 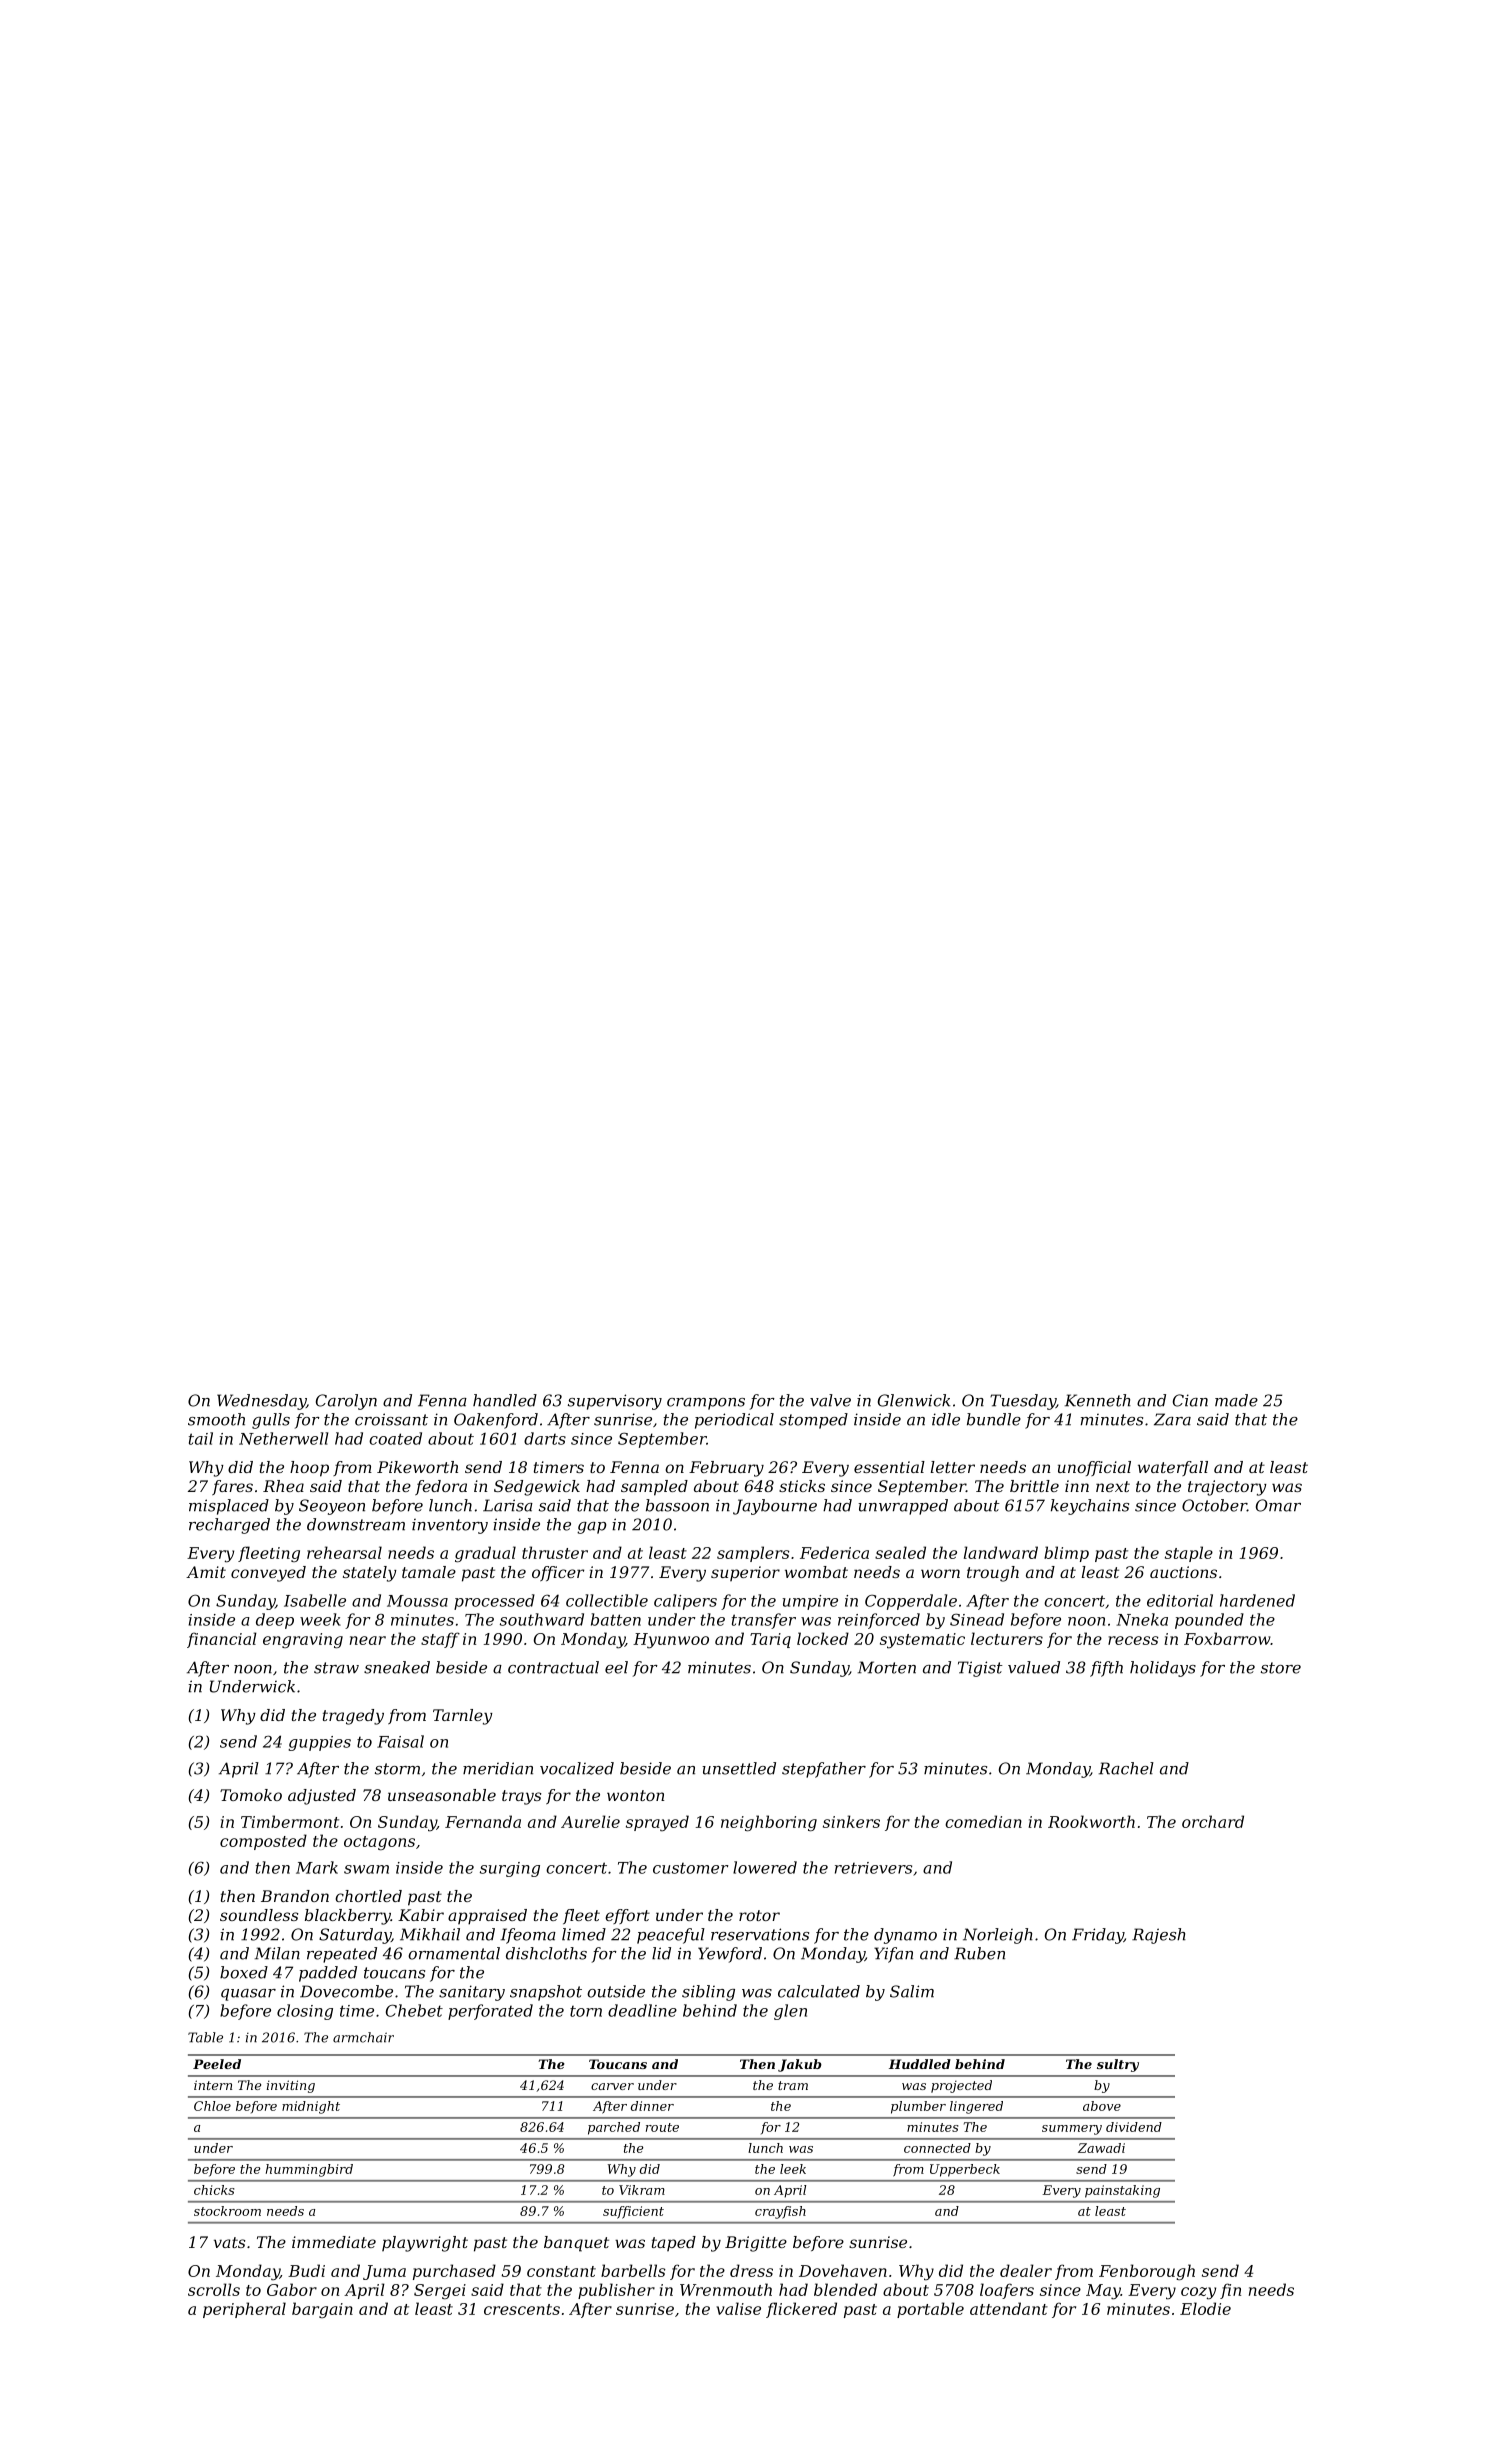 What do you see at coordinates (905, 1936) in the image?
I see `dynamo` at bounding box center [905, 1936].
